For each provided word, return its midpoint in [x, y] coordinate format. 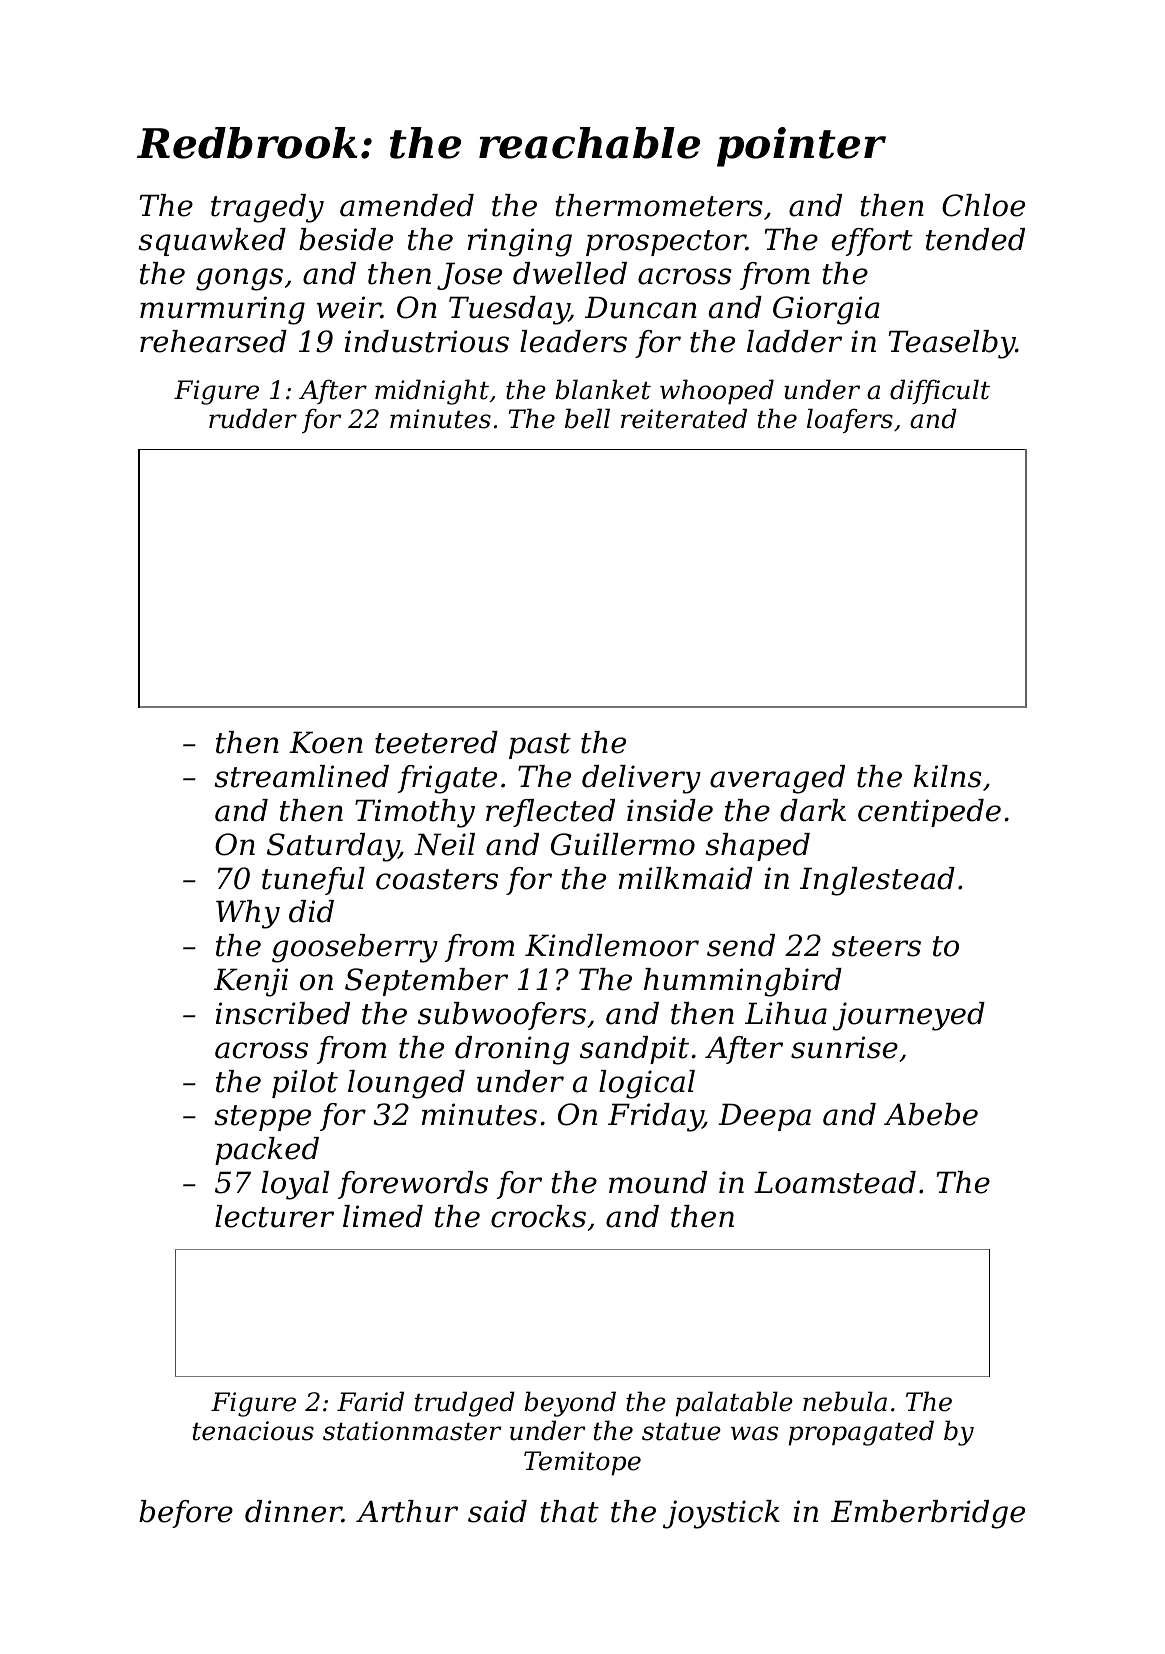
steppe [262, 1118]
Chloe [983, 205]
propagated [861, 1433]
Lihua [786, 1013]
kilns [948, 776]
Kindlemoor [612, 945]
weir [349, 307]
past [540, 746]
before [186, 1514]
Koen [326, 742]
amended [407, 205]
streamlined [301, 776]
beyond [570, 1404]
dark [813, 810]
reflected [550, 813]
